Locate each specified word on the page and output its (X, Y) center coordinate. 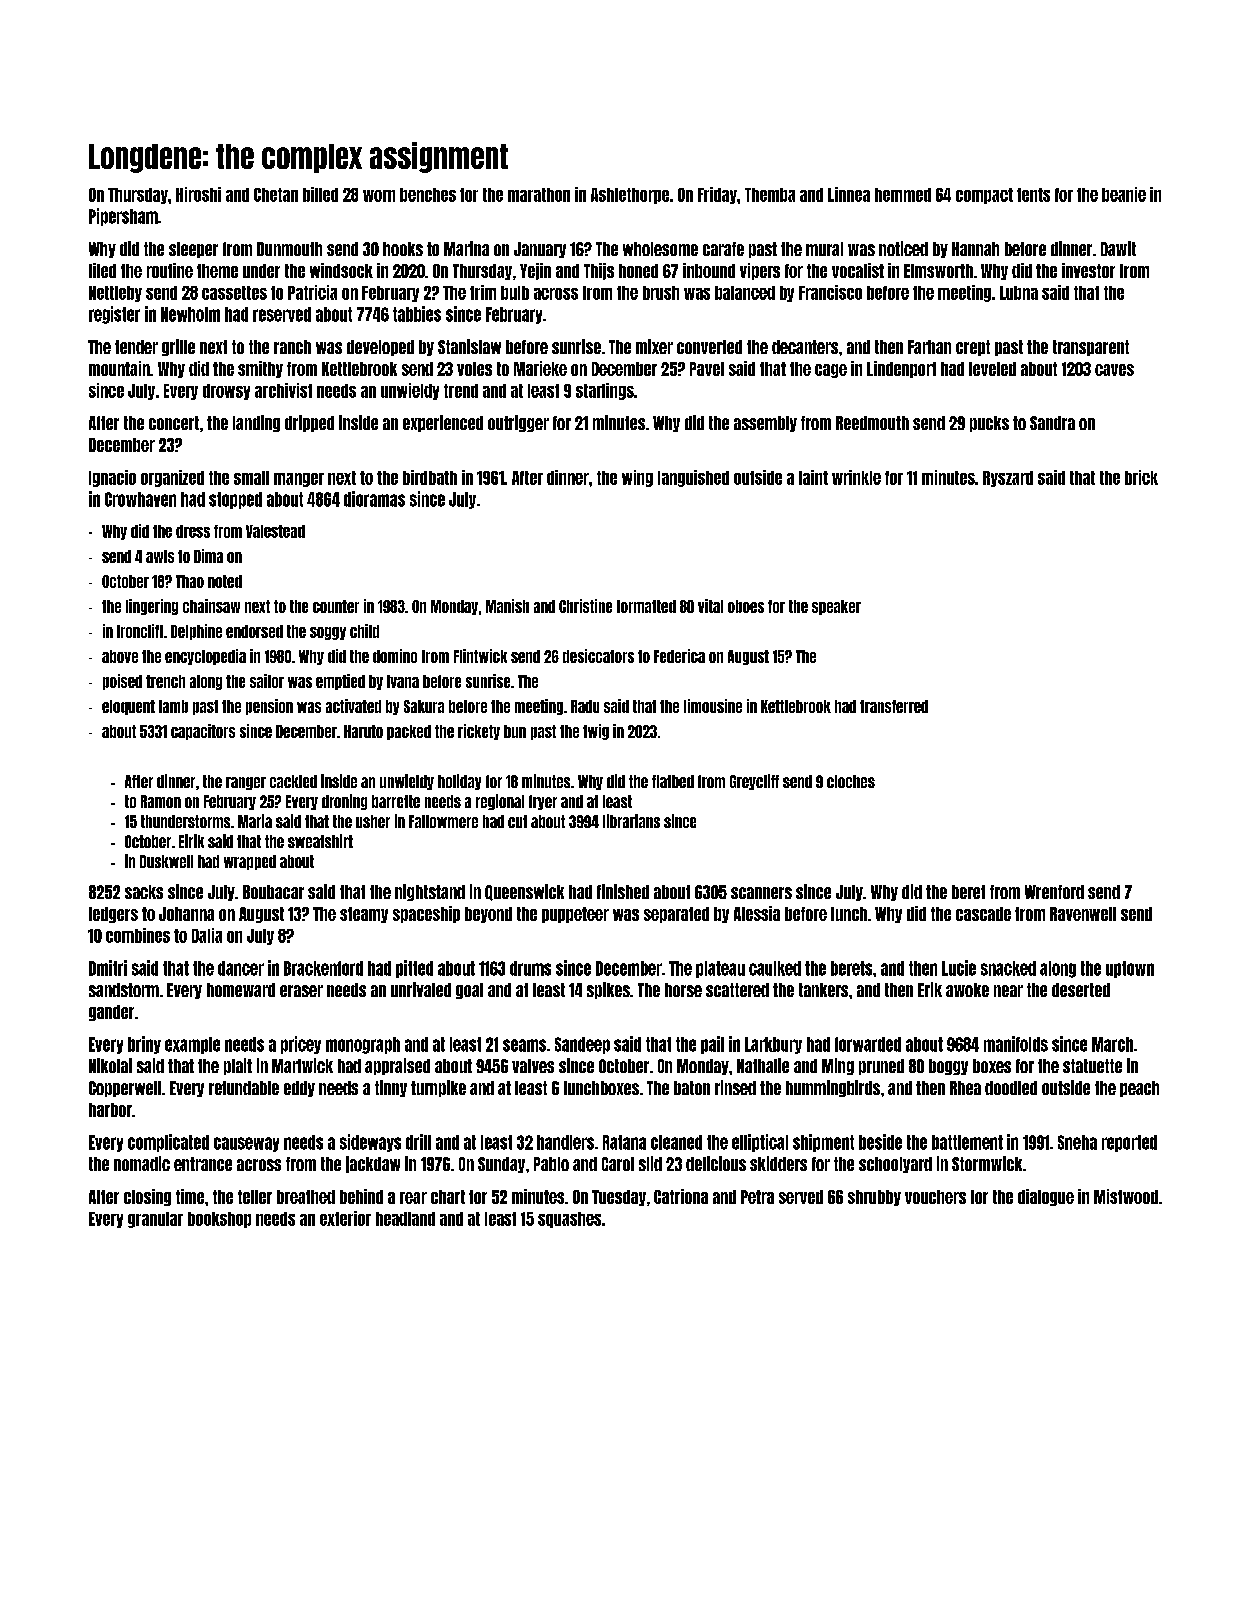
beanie (1124, 194)
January (540, 250)
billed (320, 194)
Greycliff (754, 782)
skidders (778, 1163)
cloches (851, 781)
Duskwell (166, 861)
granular (155, 1220)
